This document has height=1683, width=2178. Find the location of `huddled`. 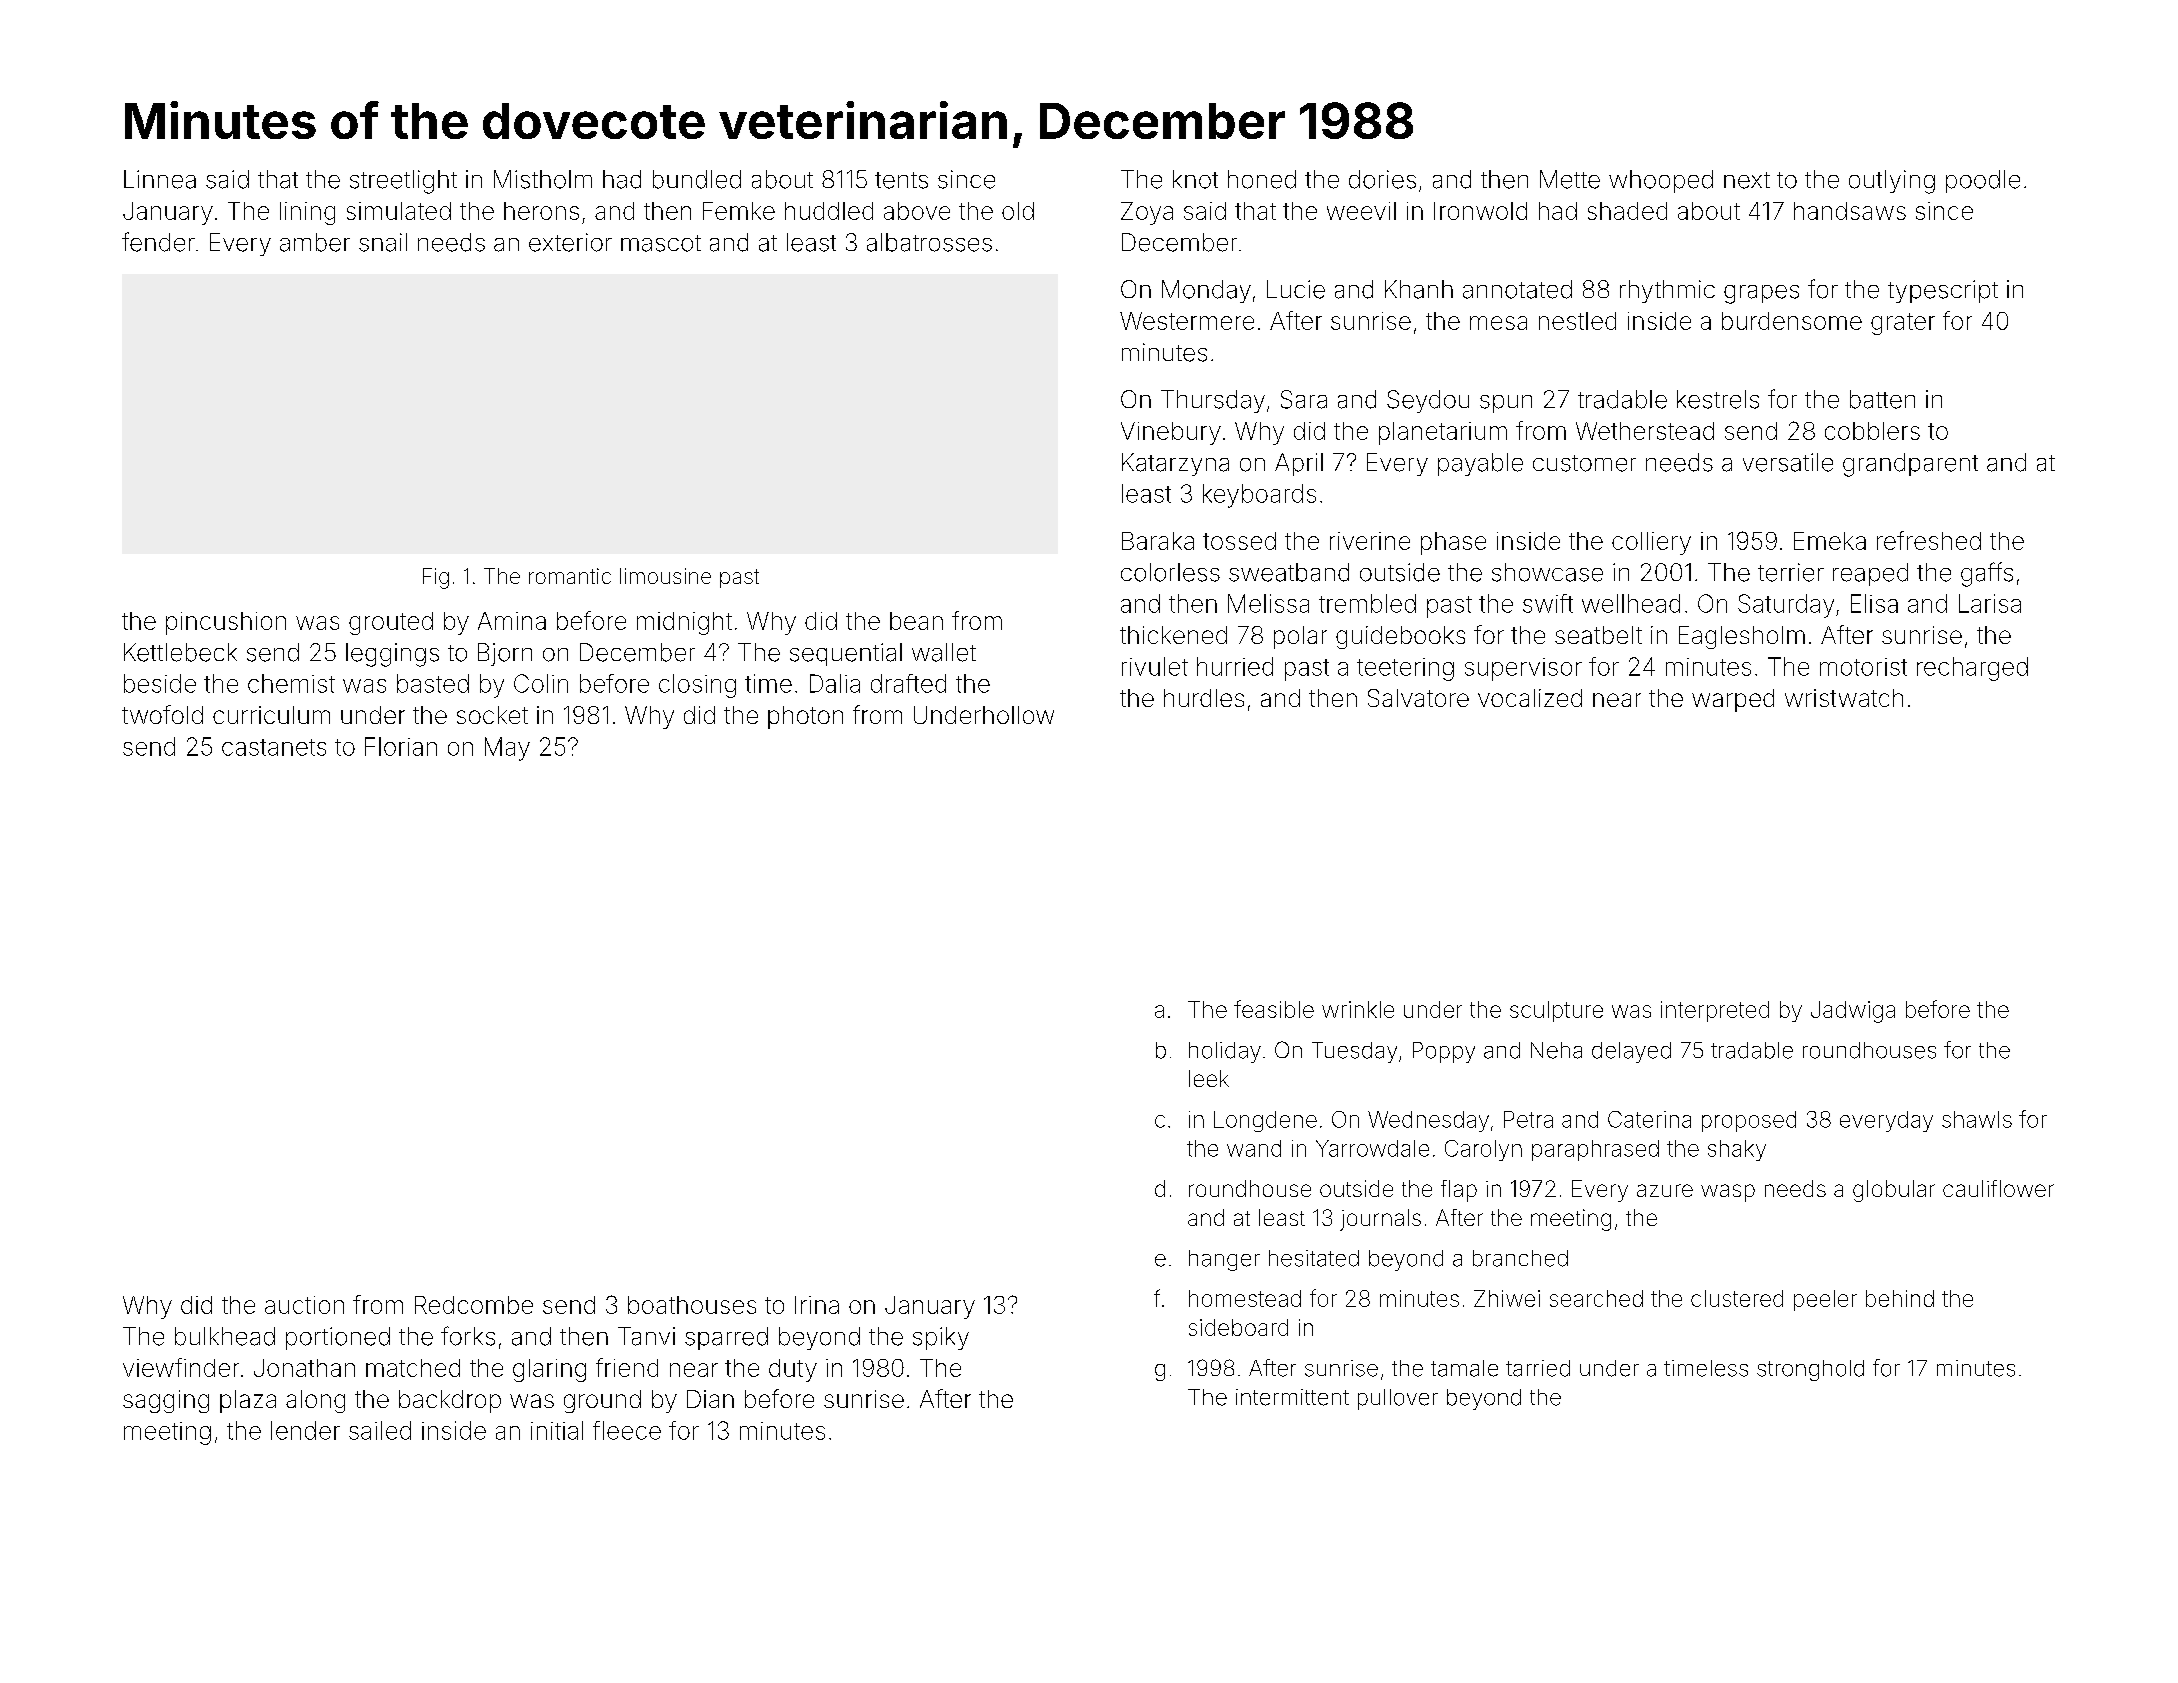

huddled is located at coordinates (829, 211).
